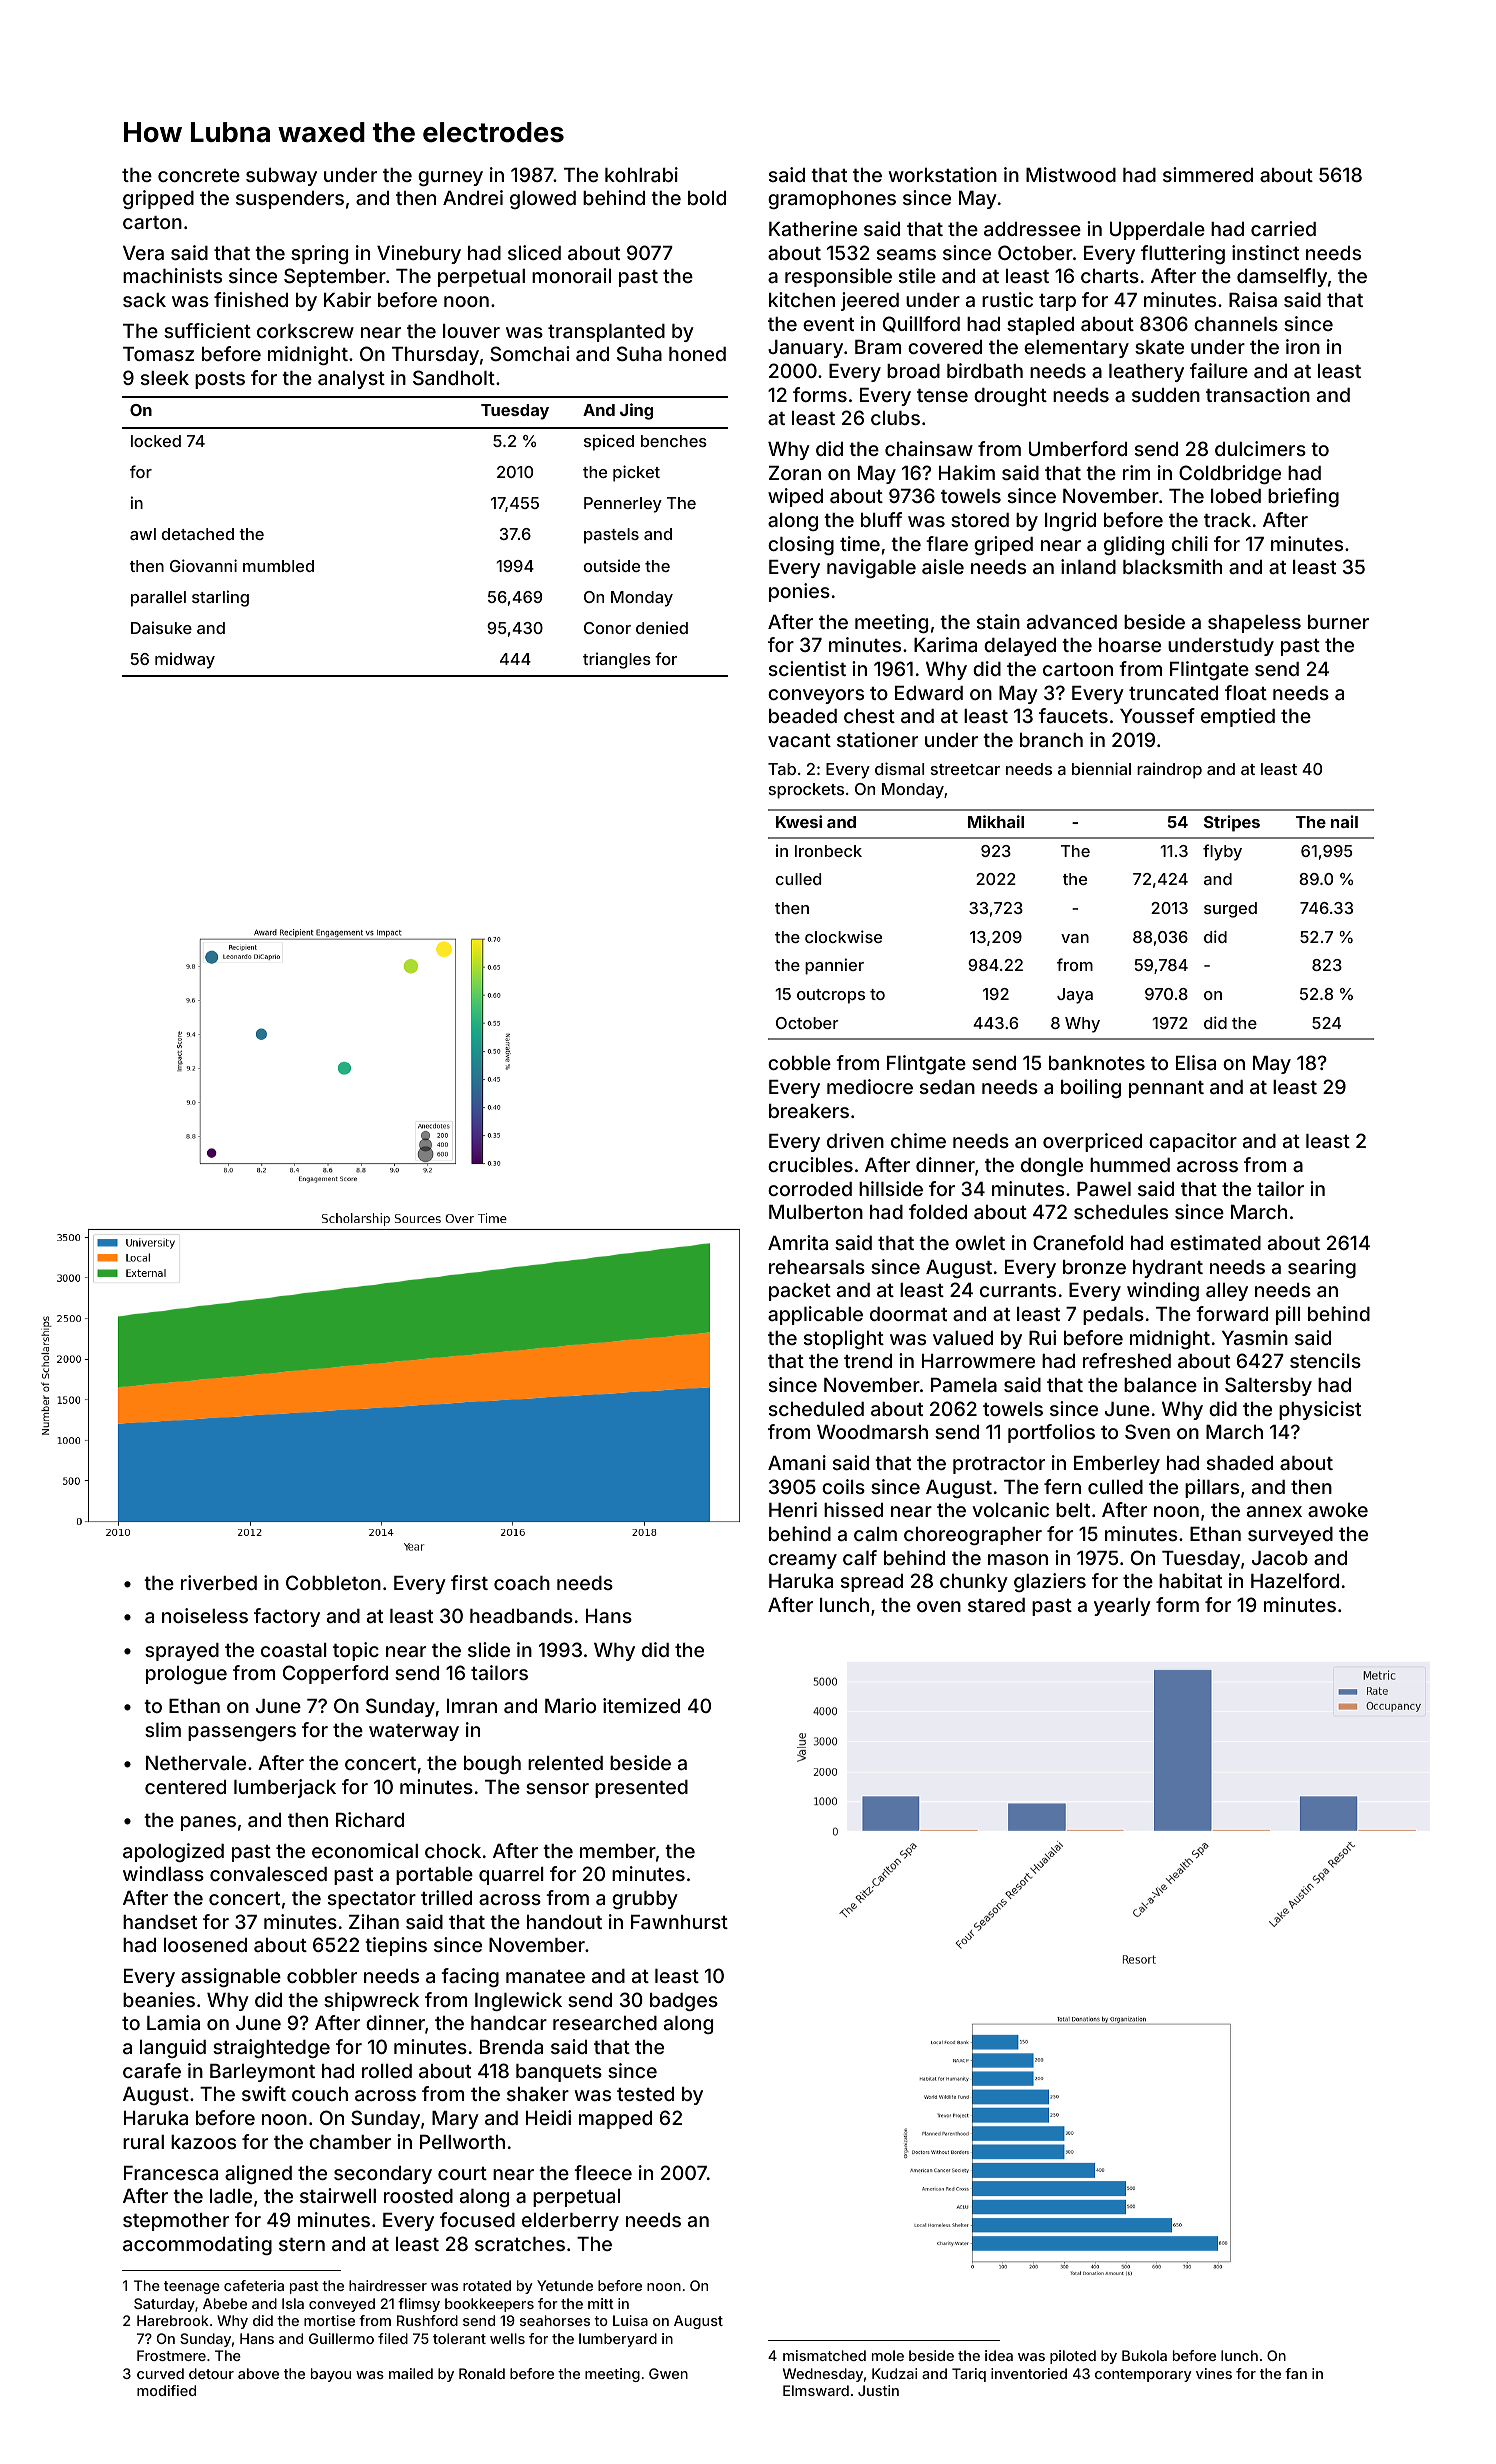 The height and width of the image is (2464, 1496). What do you see at coordinates (450, 178) in the image?
I see `gurney` at bounding box center [450, 178].
